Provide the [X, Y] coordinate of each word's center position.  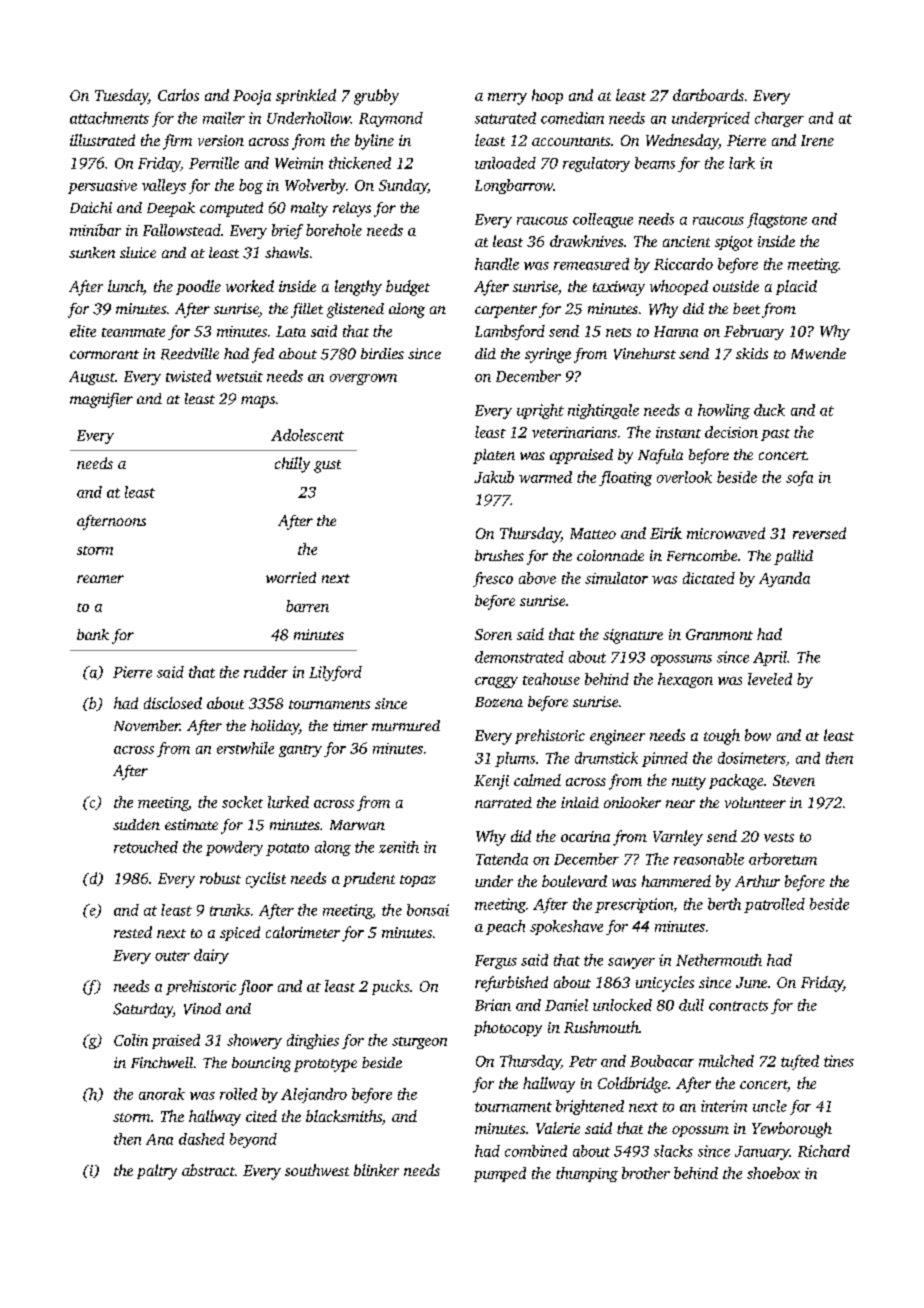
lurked [288, 802]
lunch [125, 286]
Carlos [178, 95]
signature [633, 636]
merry [507, 99]
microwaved [726, 533]
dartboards [708, 95]
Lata [291, 331]
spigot [734, 243]
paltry [157, 1172]
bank [93, 634]
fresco [493, 579]
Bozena [499, 702]
